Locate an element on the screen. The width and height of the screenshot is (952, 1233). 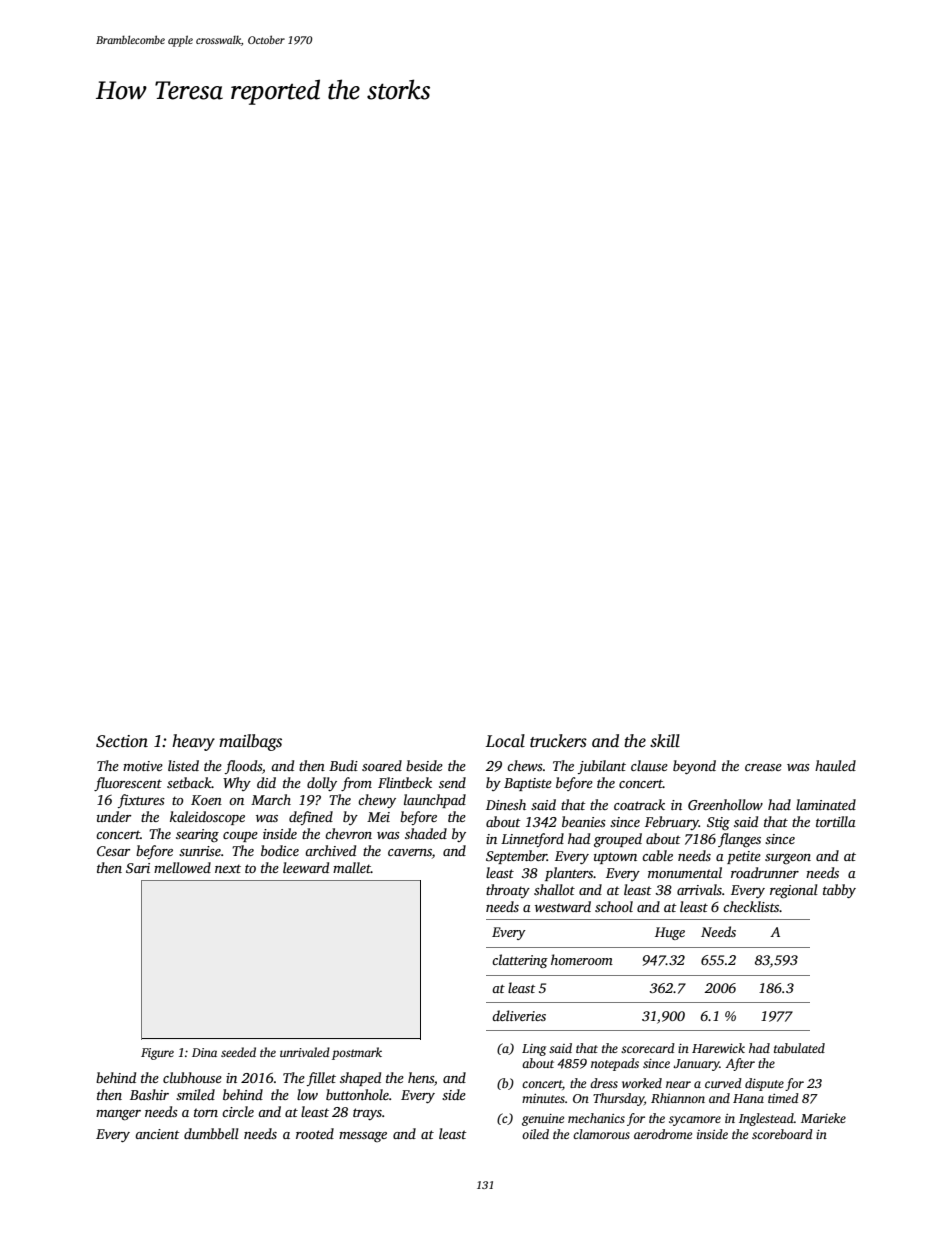
tabby is located at coordinates (839, 891).
